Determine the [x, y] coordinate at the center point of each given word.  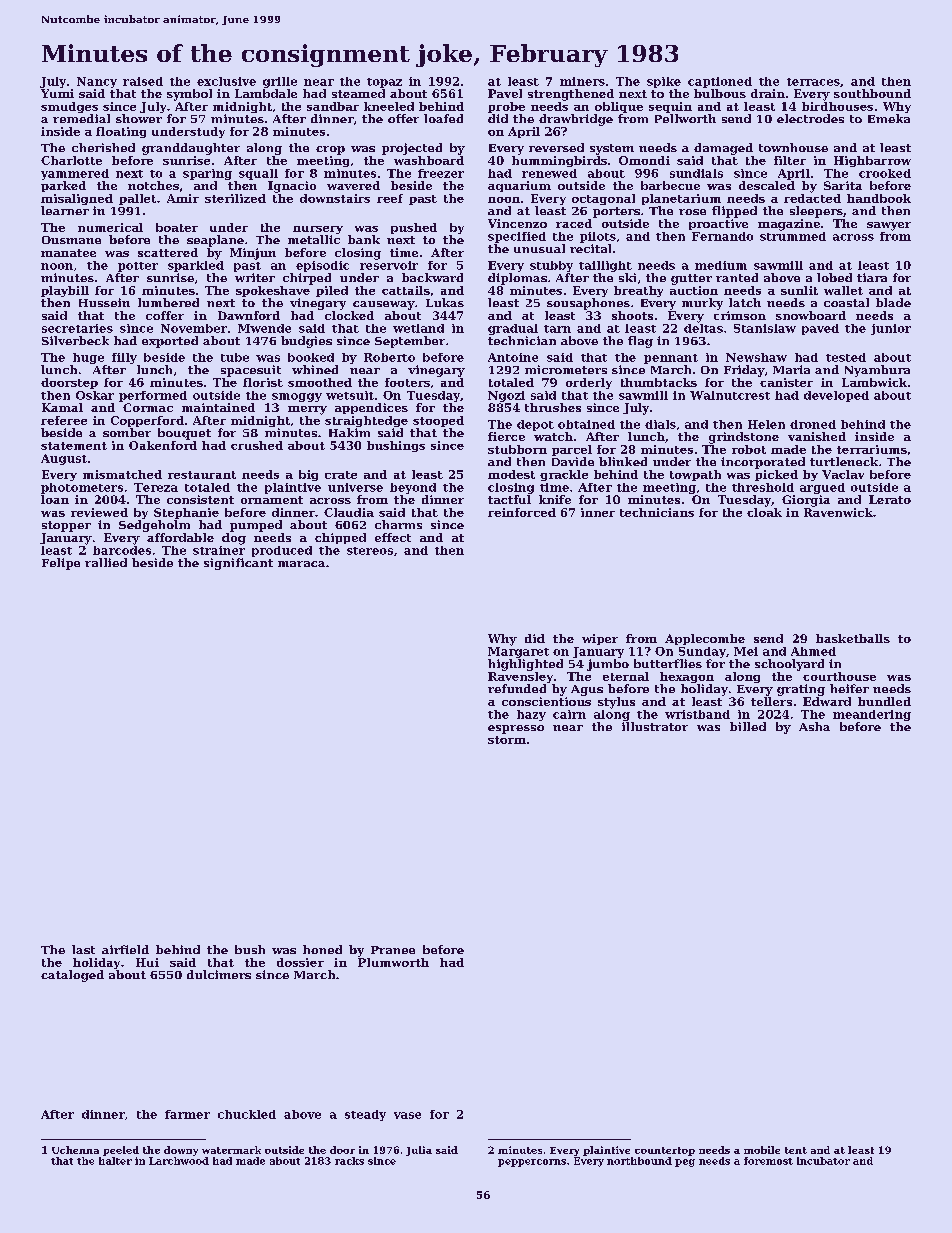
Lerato [890, 499]
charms [398, 524]
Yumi [57, 93]
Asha [814, 726]
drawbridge [576, 120]
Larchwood [179, 1161]
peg [685, 1163]
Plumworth [393, 962]
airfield [125, 949]
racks [349, 1161]
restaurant [202, 475]
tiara [872, 277]
